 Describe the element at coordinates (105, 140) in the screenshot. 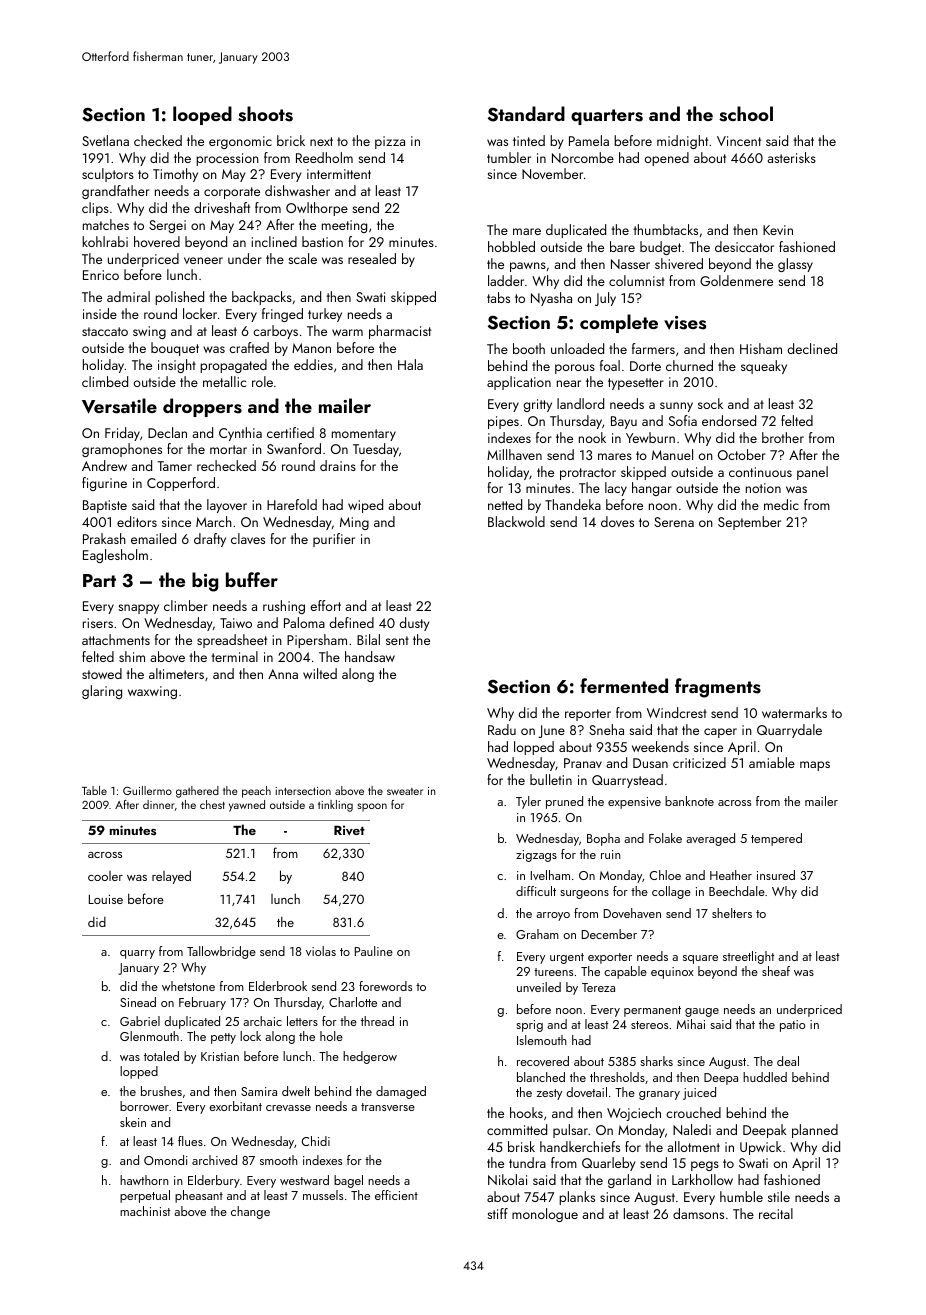

I see `Svetlana` at that location.
